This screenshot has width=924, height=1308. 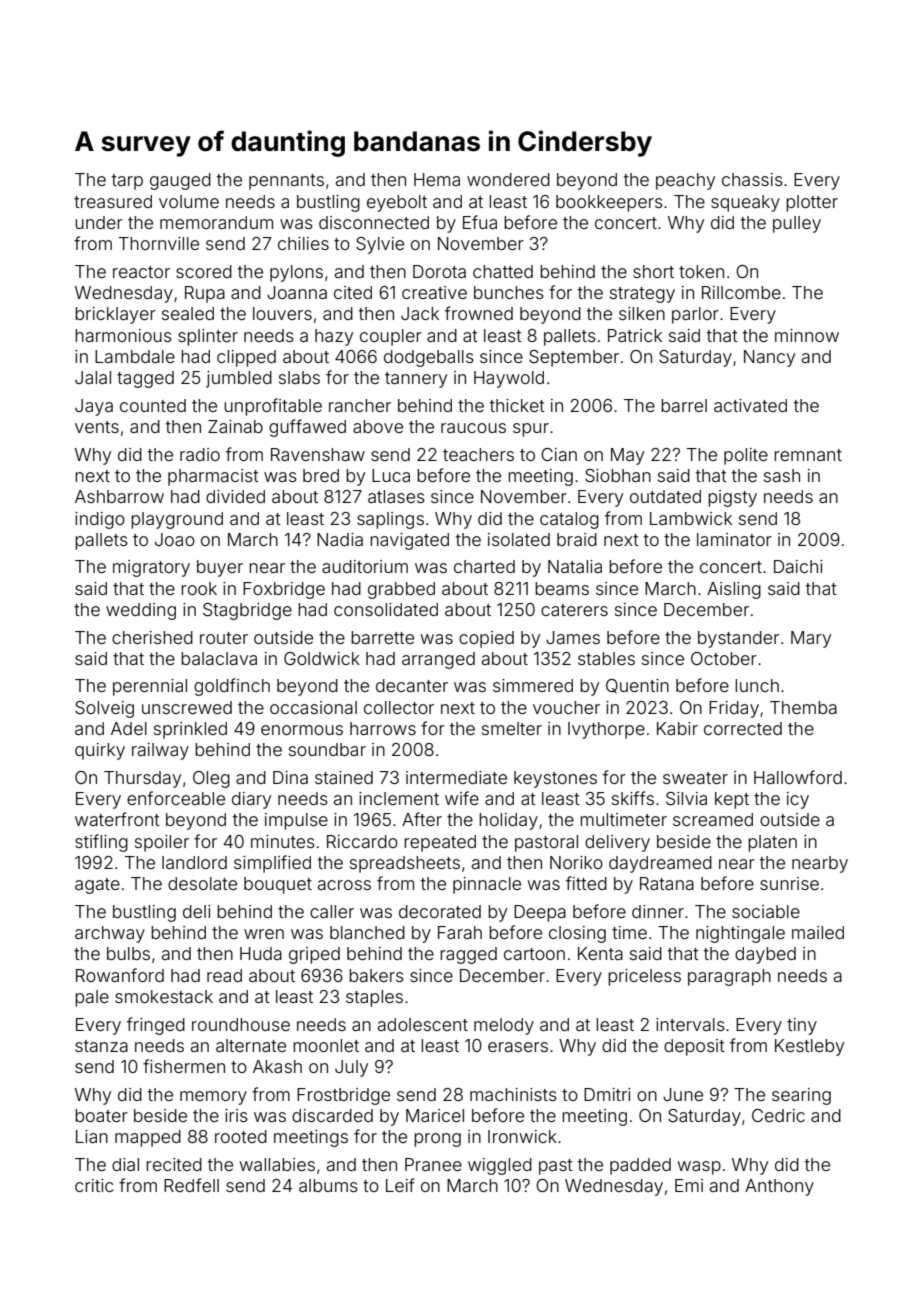 I want to click on remnant, so click(x=808, y=455).
